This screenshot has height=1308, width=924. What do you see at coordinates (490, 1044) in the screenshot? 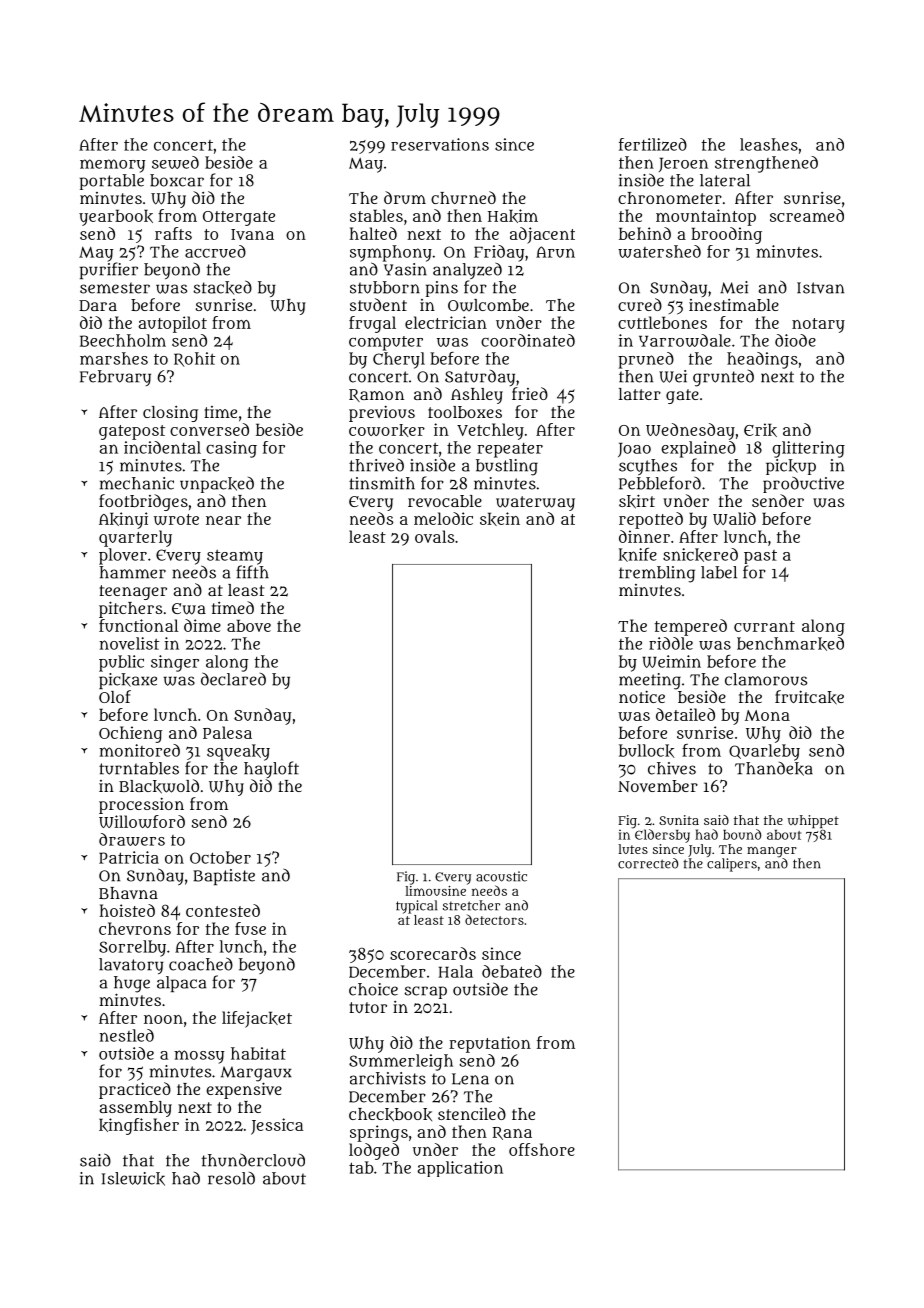
I see `reputation` at bounding box center [490, 1044].
